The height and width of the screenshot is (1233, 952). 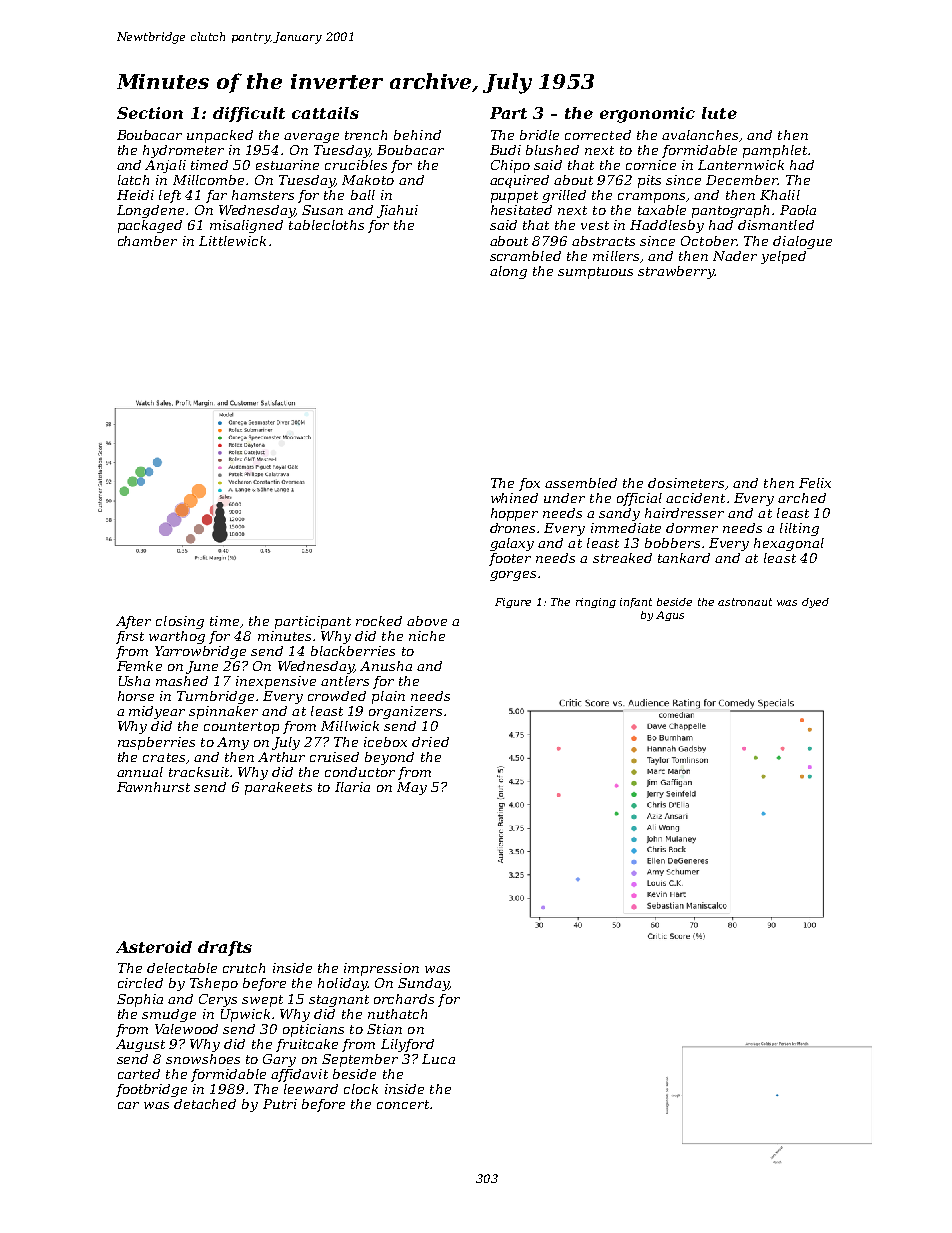 What do you see at coordinates (403, 1104) in the screenshot?
I see `concert` at bounding box center [403, 1104].
